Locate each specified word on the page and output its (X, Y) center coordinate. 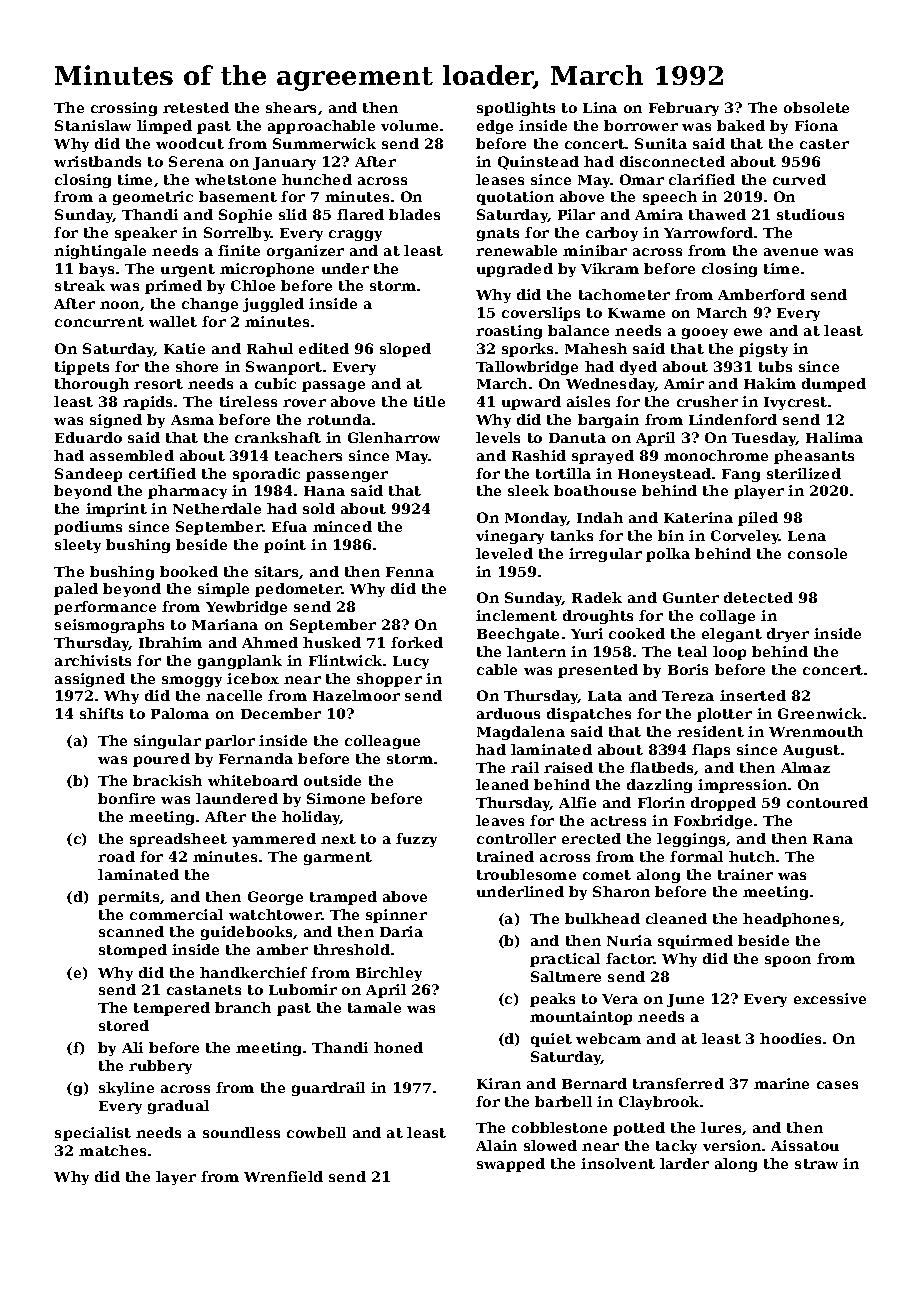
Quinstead (538, 163)
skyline (126, 1089)
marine (781, 1083)
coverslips (541, 314)
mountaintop (581, 1018)
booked (189, 571)
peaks (552, 1000)
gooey (705, 333)
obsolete (816, 107)
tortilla (563, 473)
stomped (133, 951)
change (210, 305)
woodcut (190, 143)
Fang (741, 475)
